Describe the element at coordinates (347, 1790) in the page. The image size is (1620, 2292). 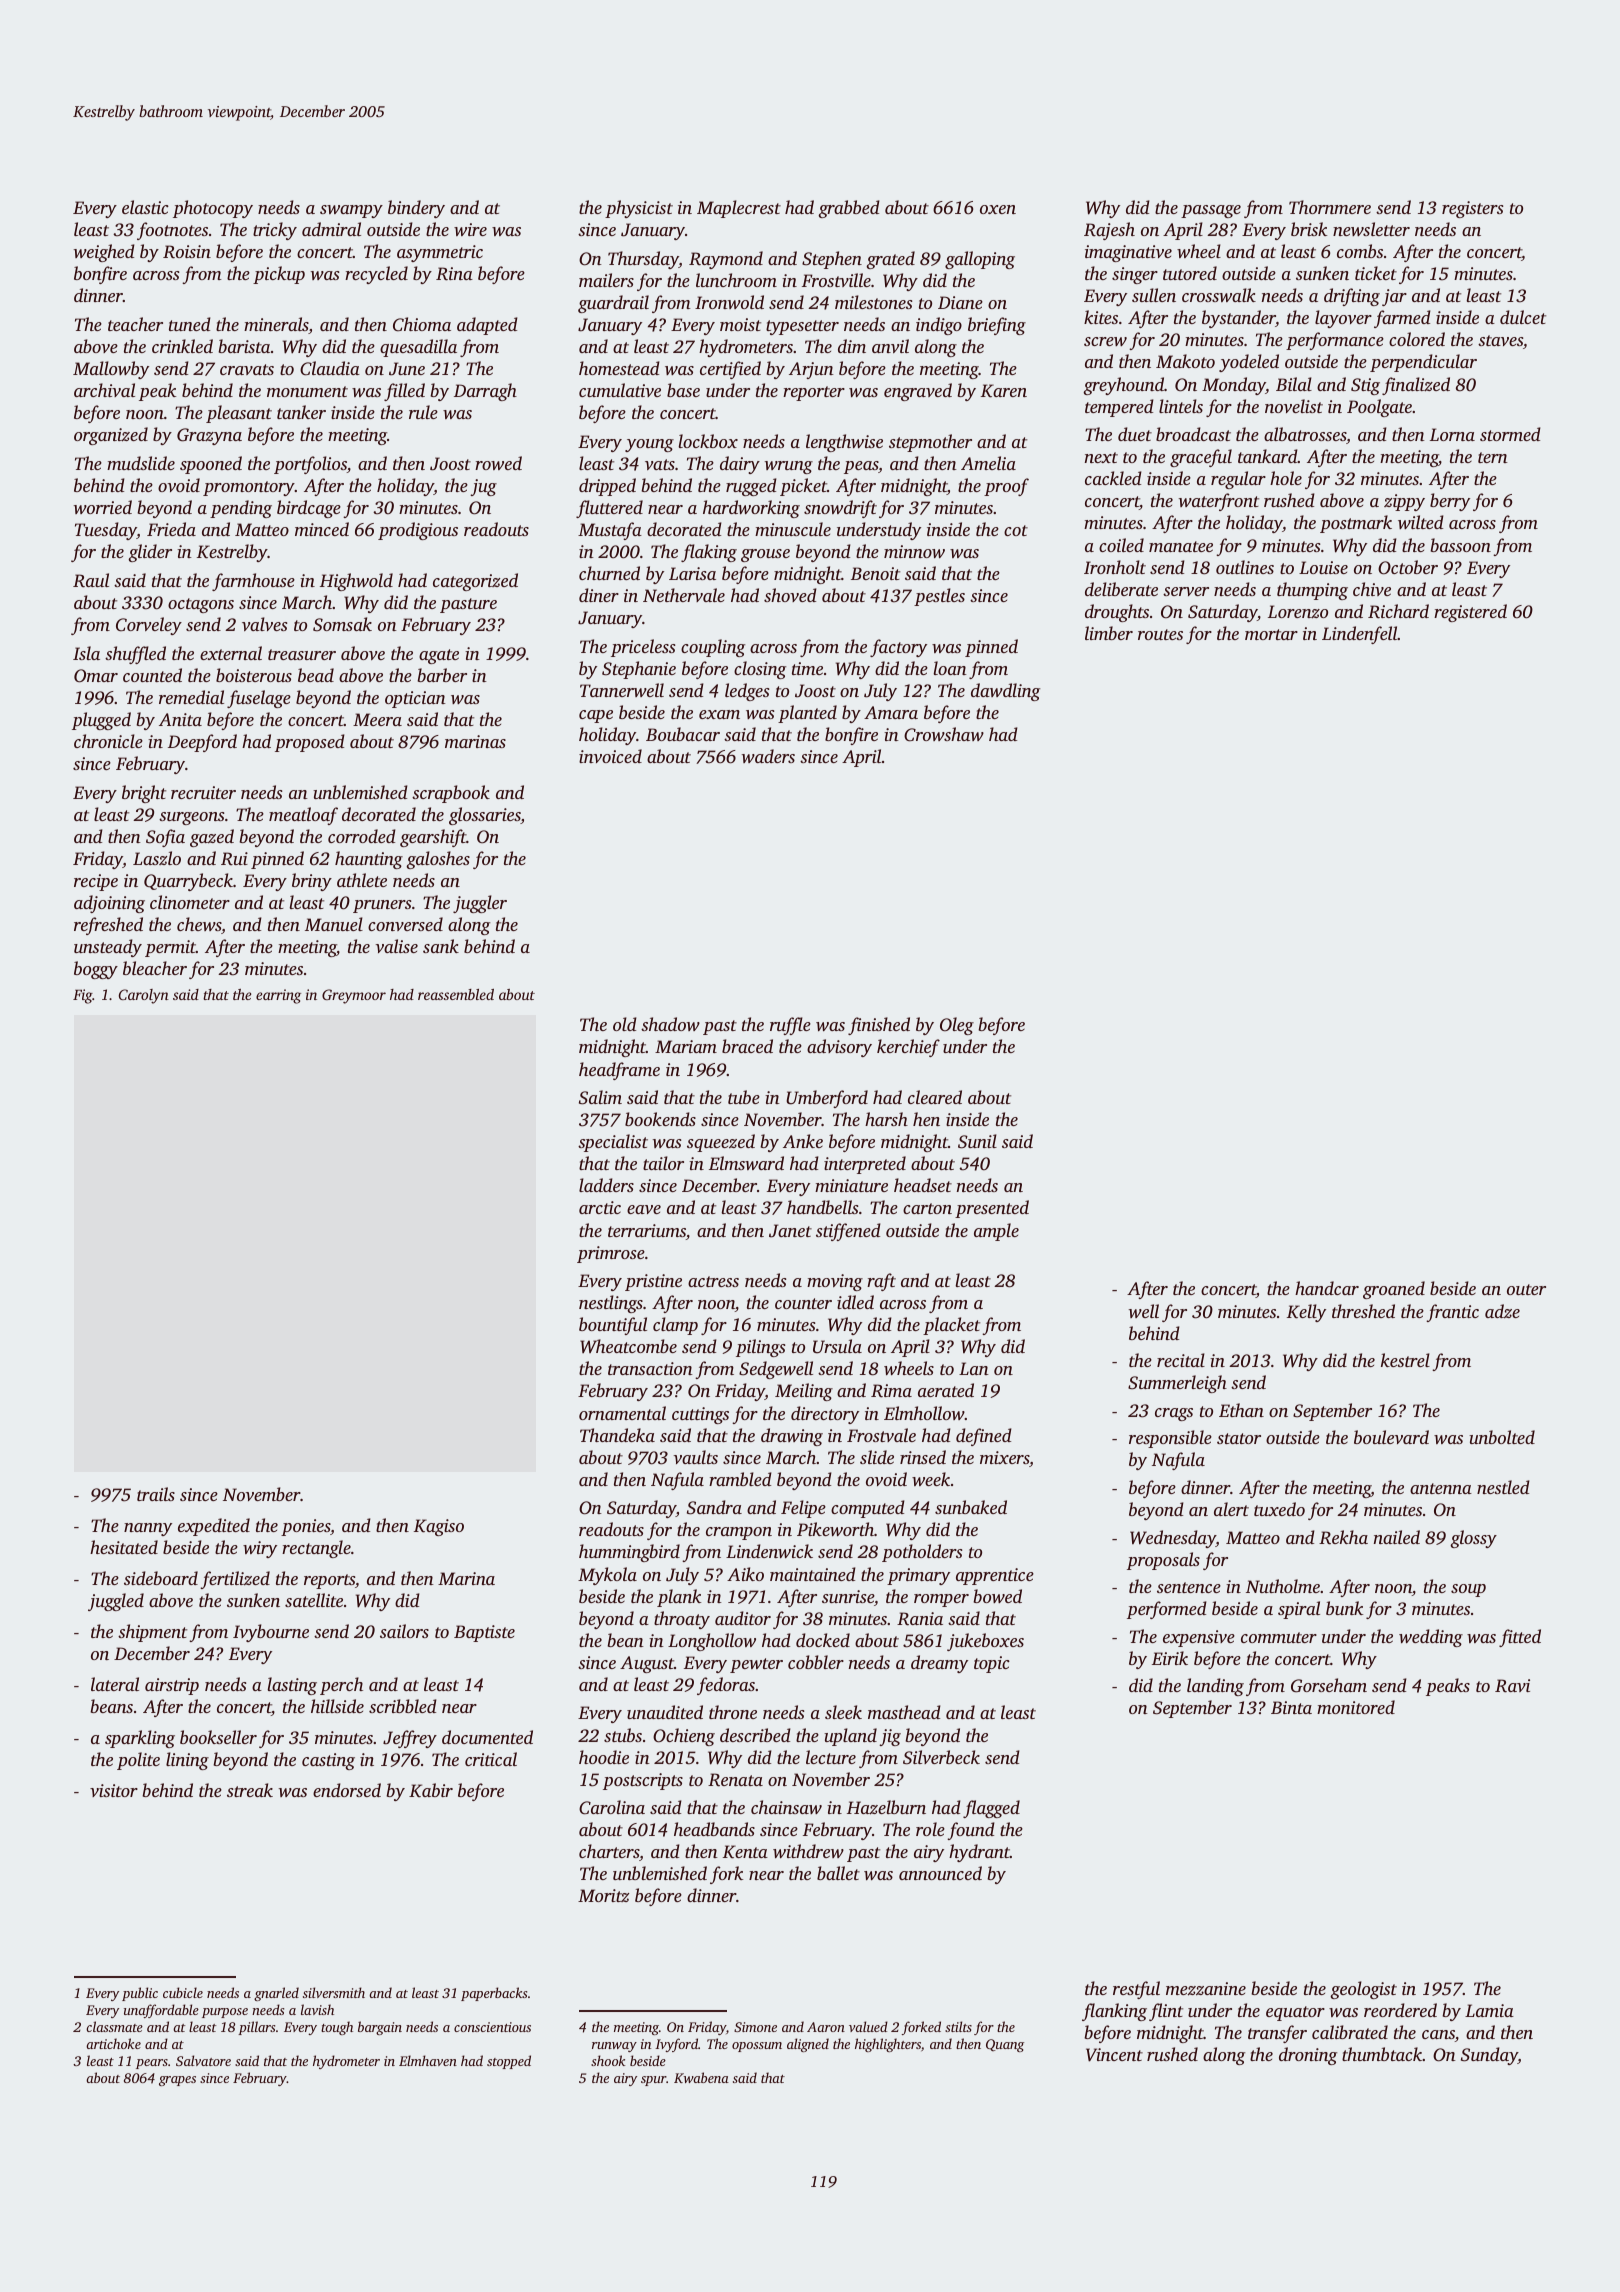
I see `endorsed` at that location.
